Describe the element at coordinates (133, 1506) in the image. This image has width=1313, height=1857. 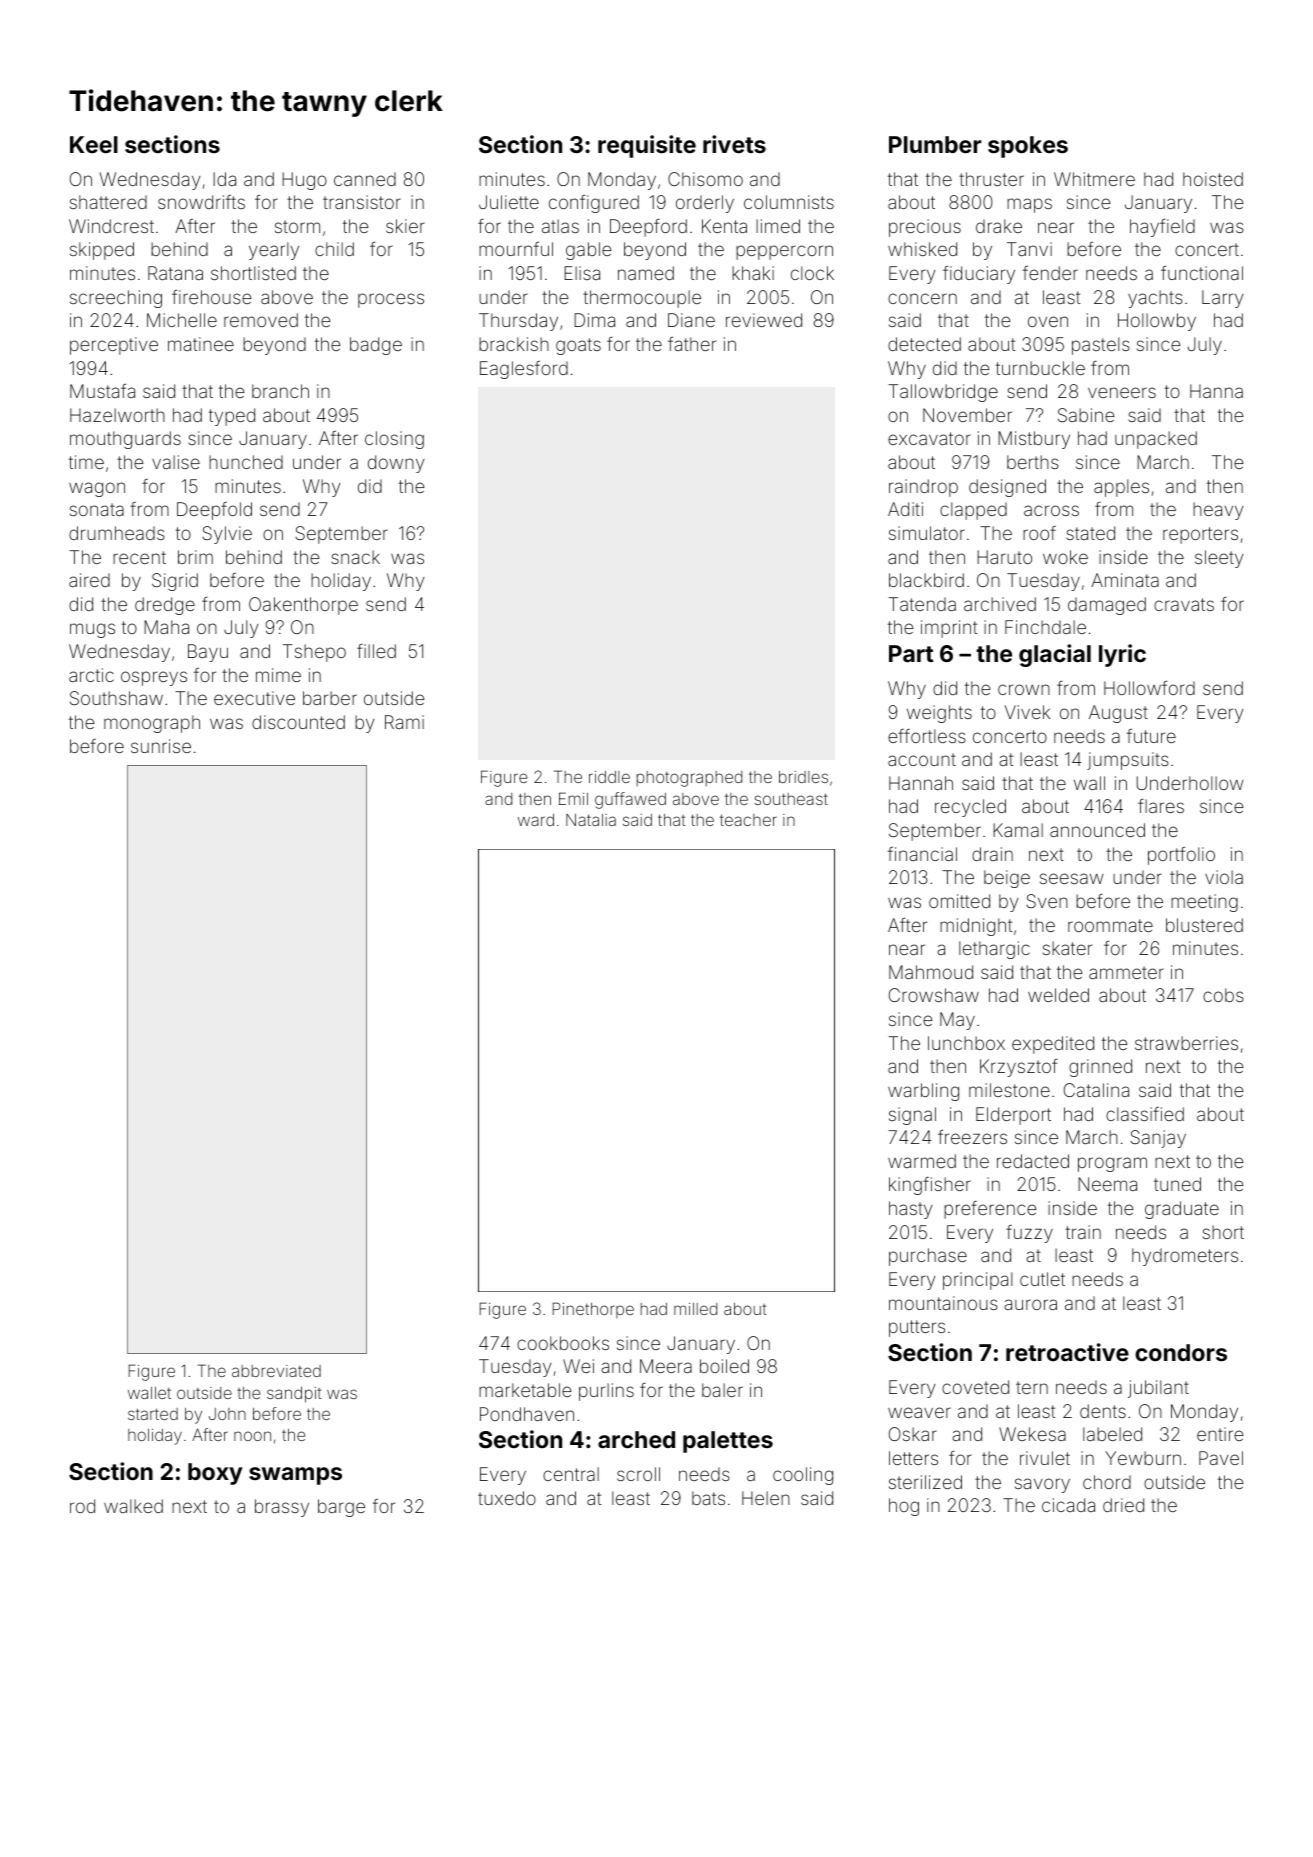
I see `walked` at that location.
